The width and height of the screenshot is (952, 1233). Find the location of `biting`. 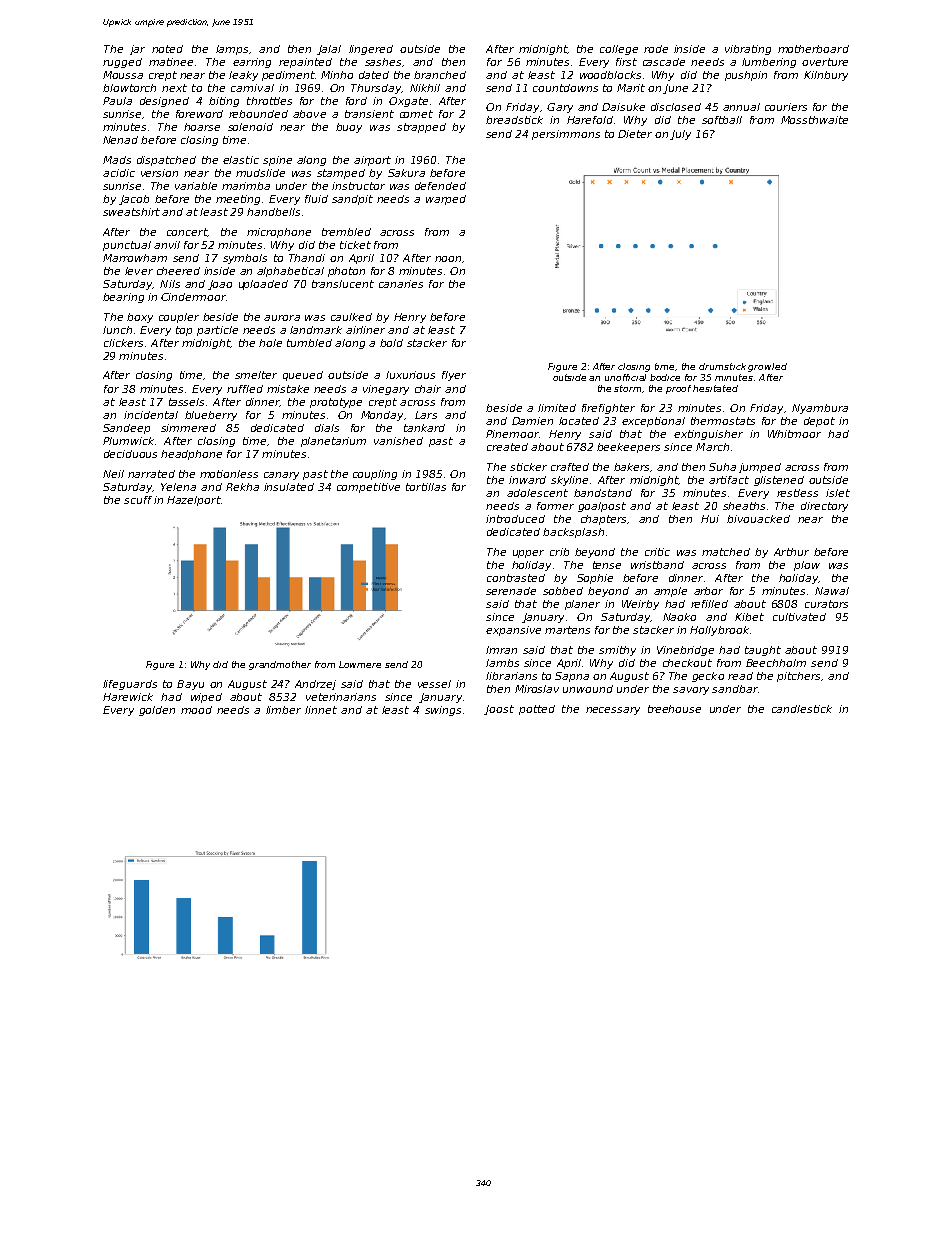

biting is located at coordinates (224, 102).
